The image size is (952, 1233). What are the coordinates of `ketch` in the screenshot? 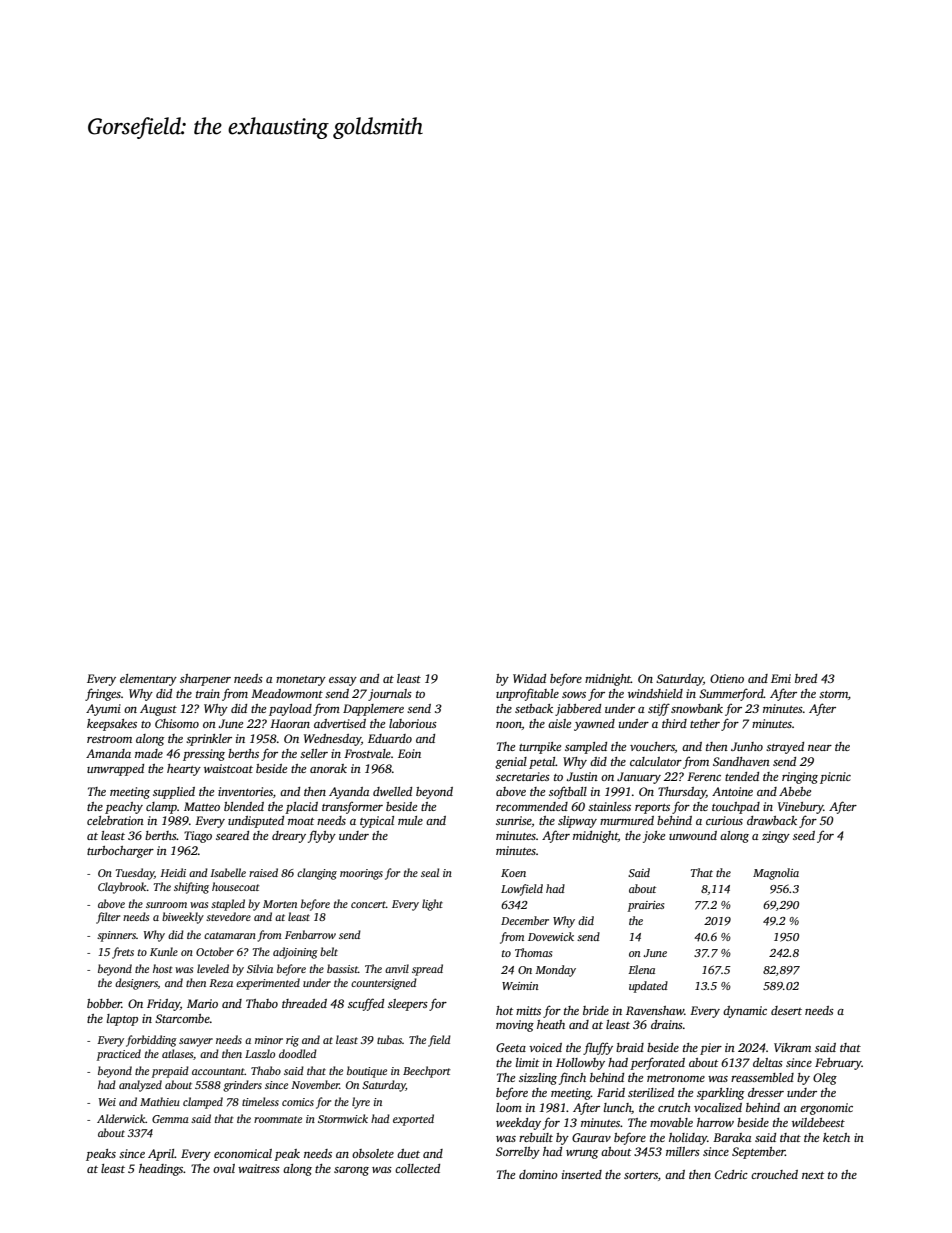 It's located at (836, 1137).
